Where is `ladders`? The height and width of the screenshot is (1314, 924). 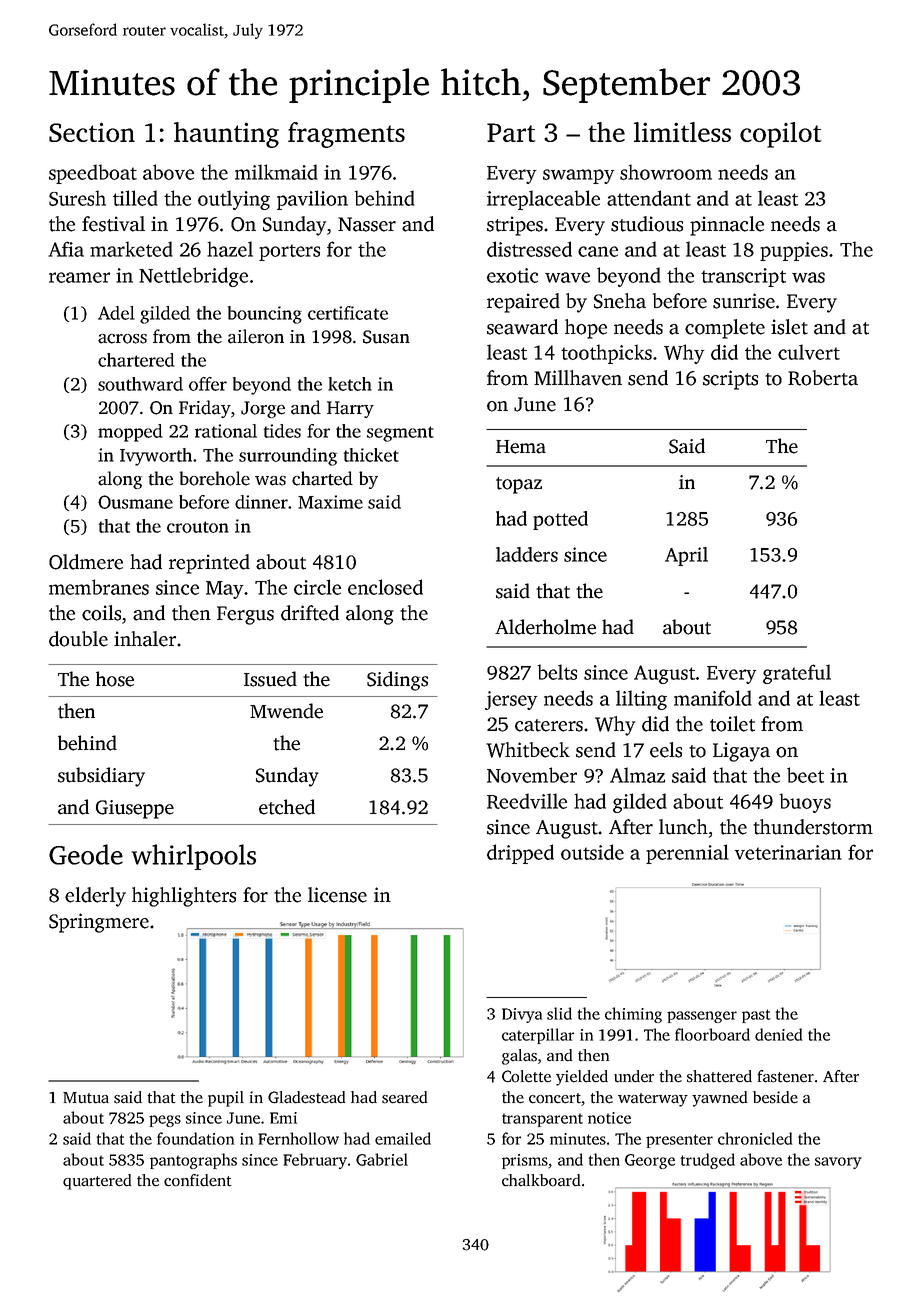
ladders is located at coordinates (527, 554).
